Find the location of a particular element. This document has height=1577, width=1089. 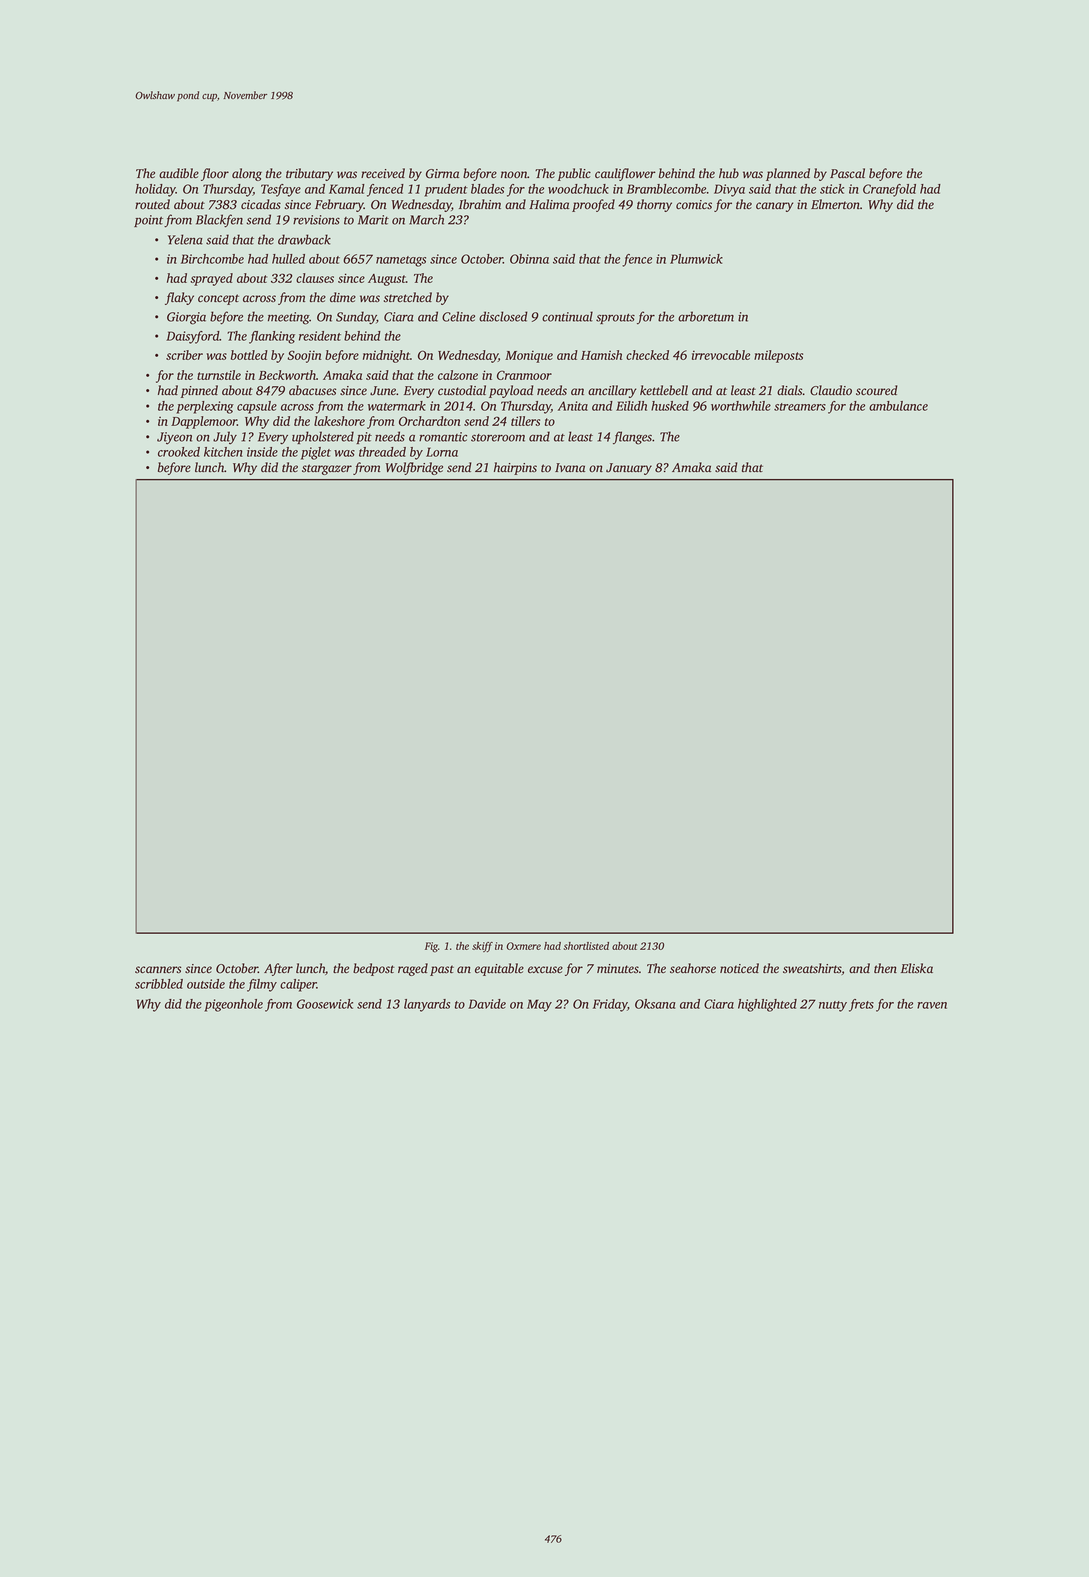

scoured is located at coordinates (877, 390).
